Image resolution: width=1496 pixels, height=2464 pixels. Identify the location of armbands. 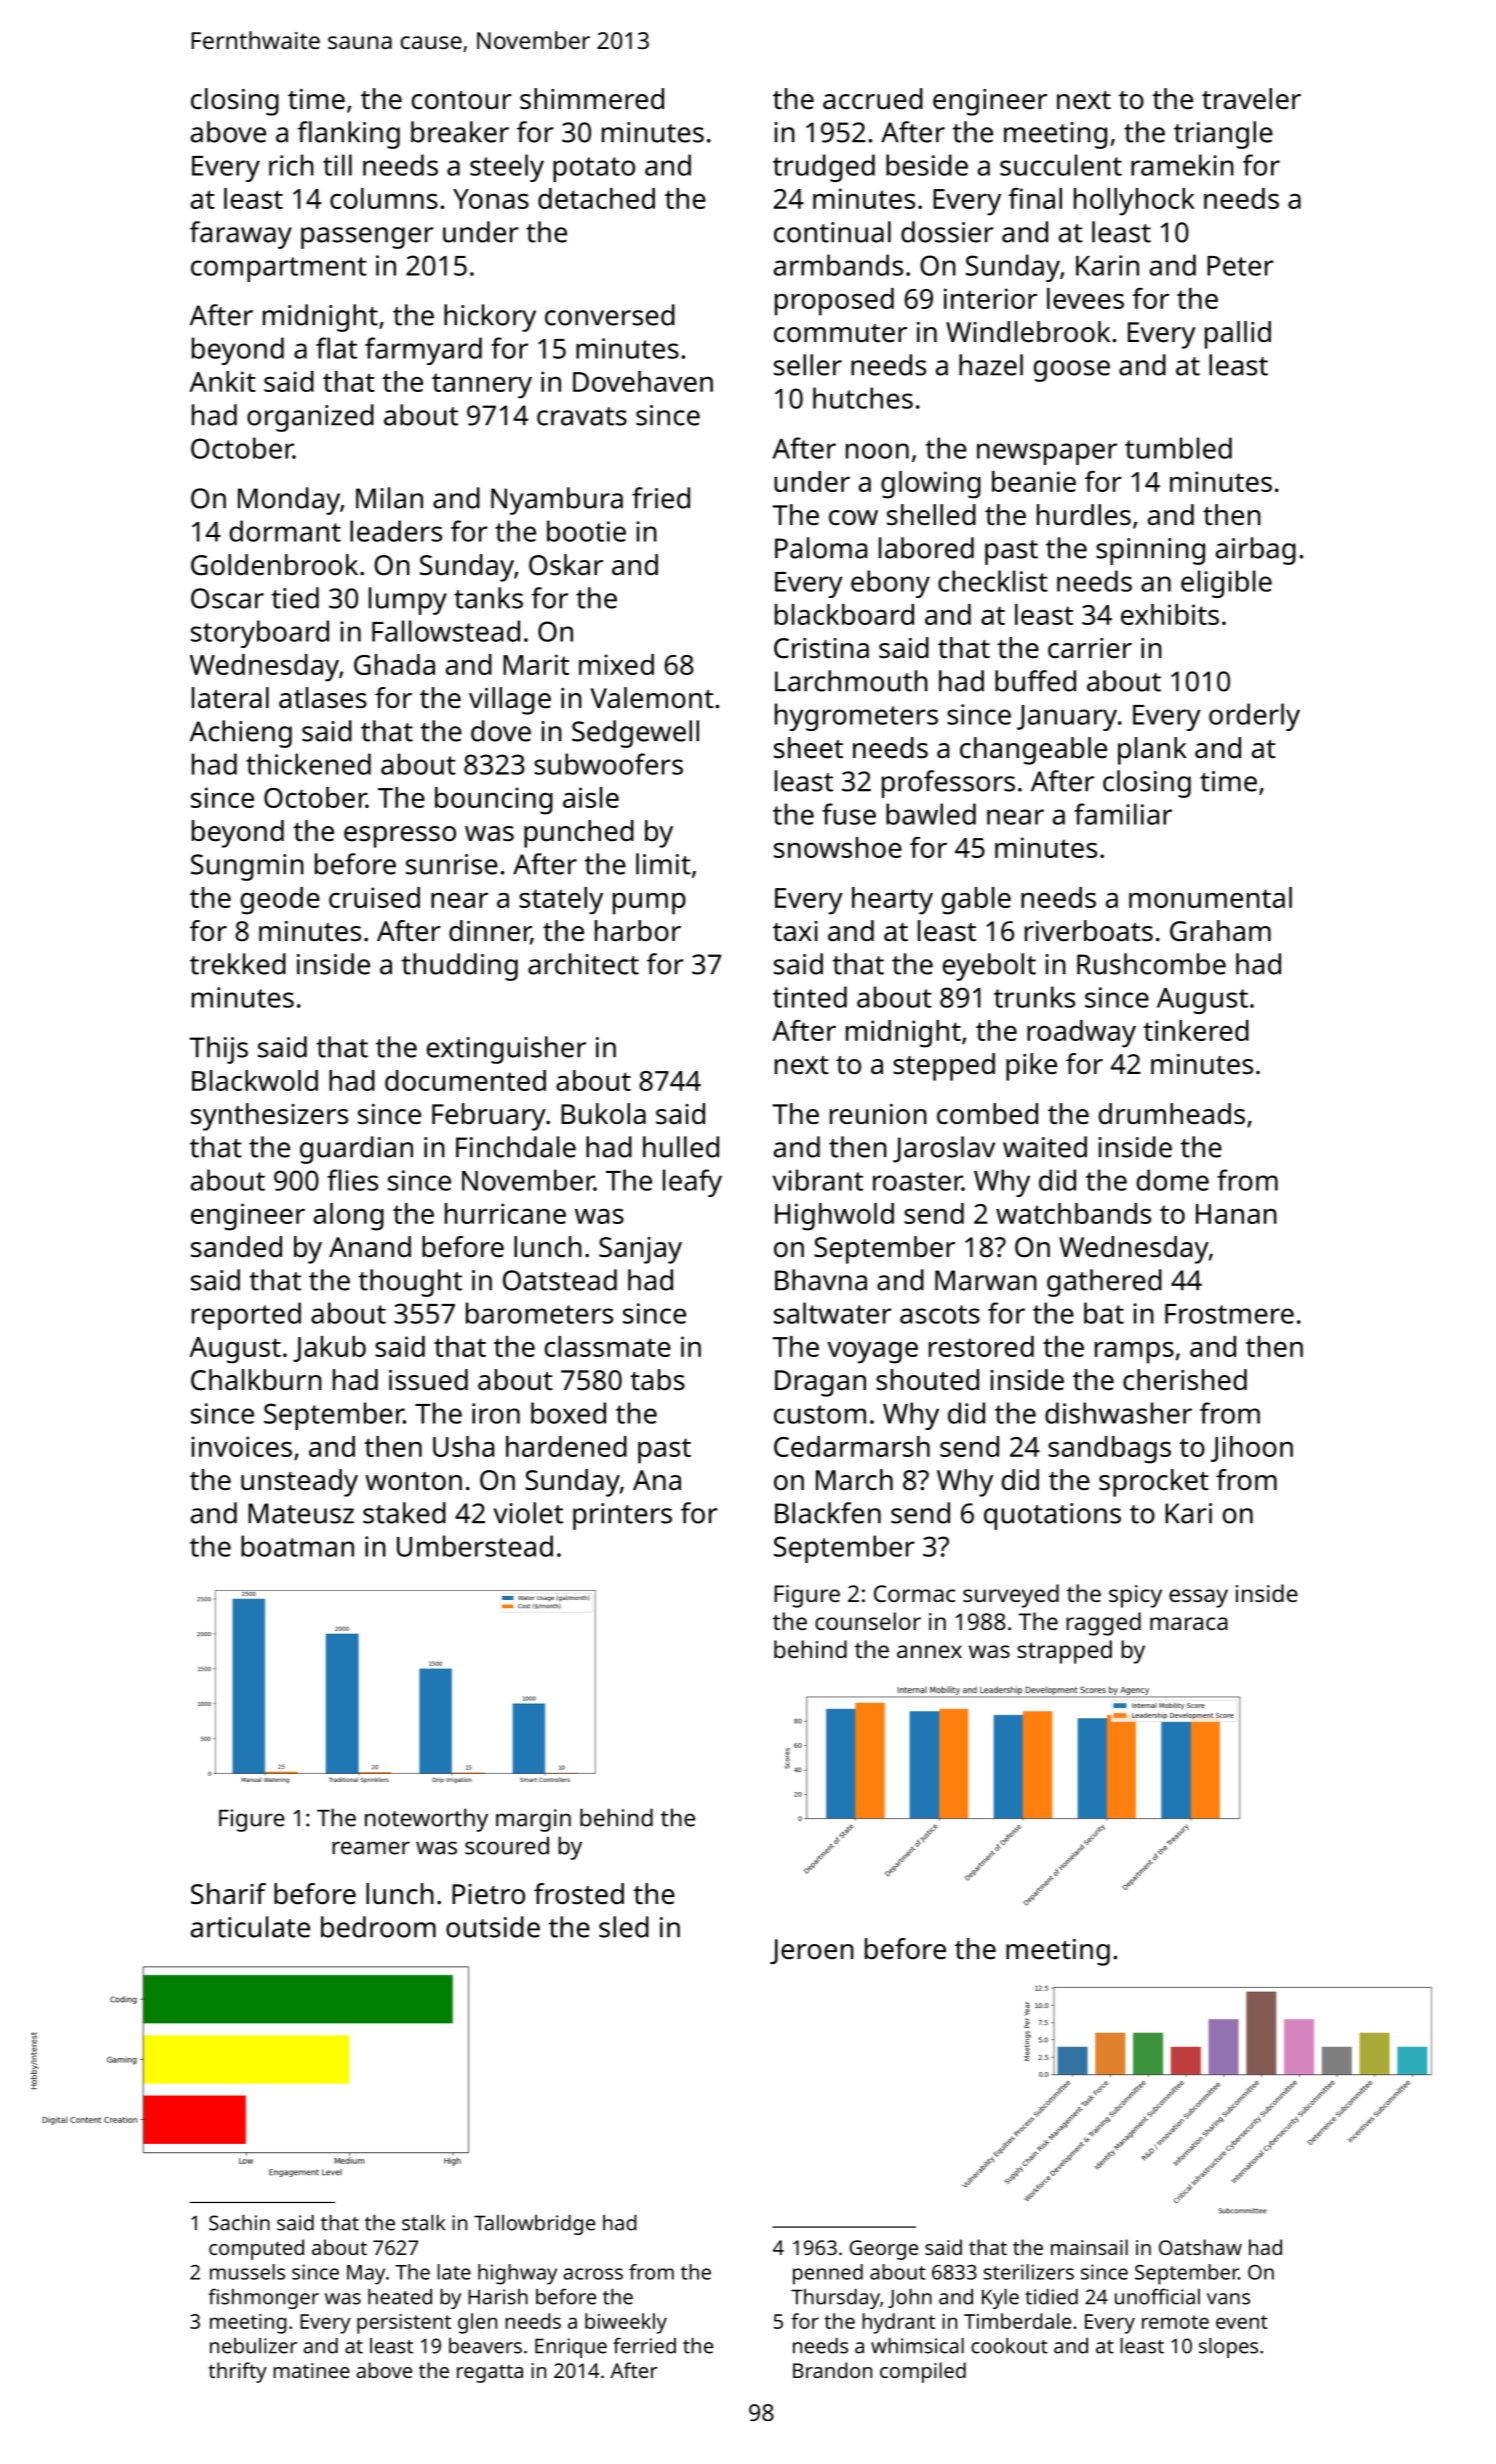
(838, 265).
